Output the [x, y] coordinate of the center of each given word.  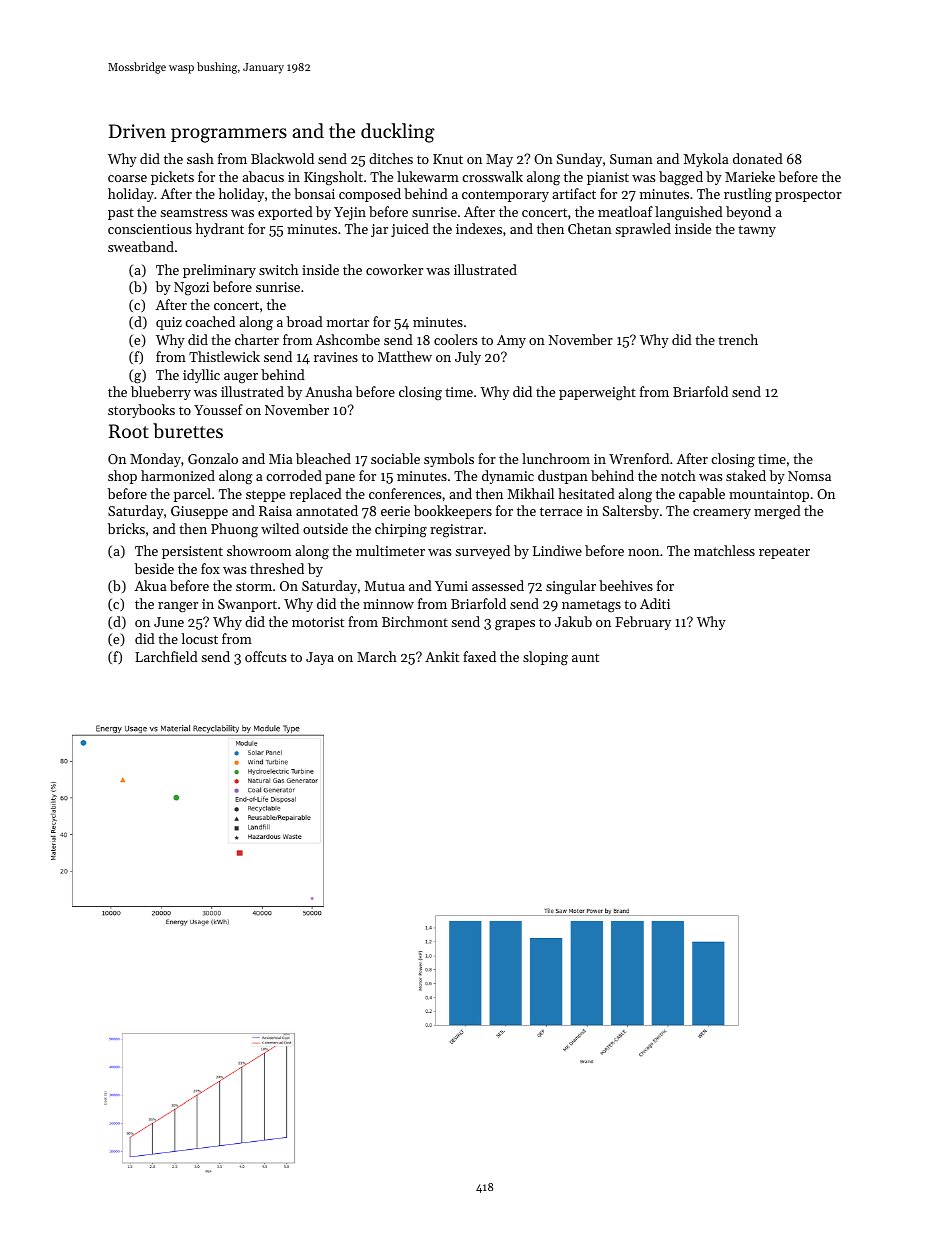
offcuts [265, 656]
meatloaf [625, 211]
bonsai [314, 193]
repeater [784, 553]
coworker [394, 269]
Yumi [451, 586]
